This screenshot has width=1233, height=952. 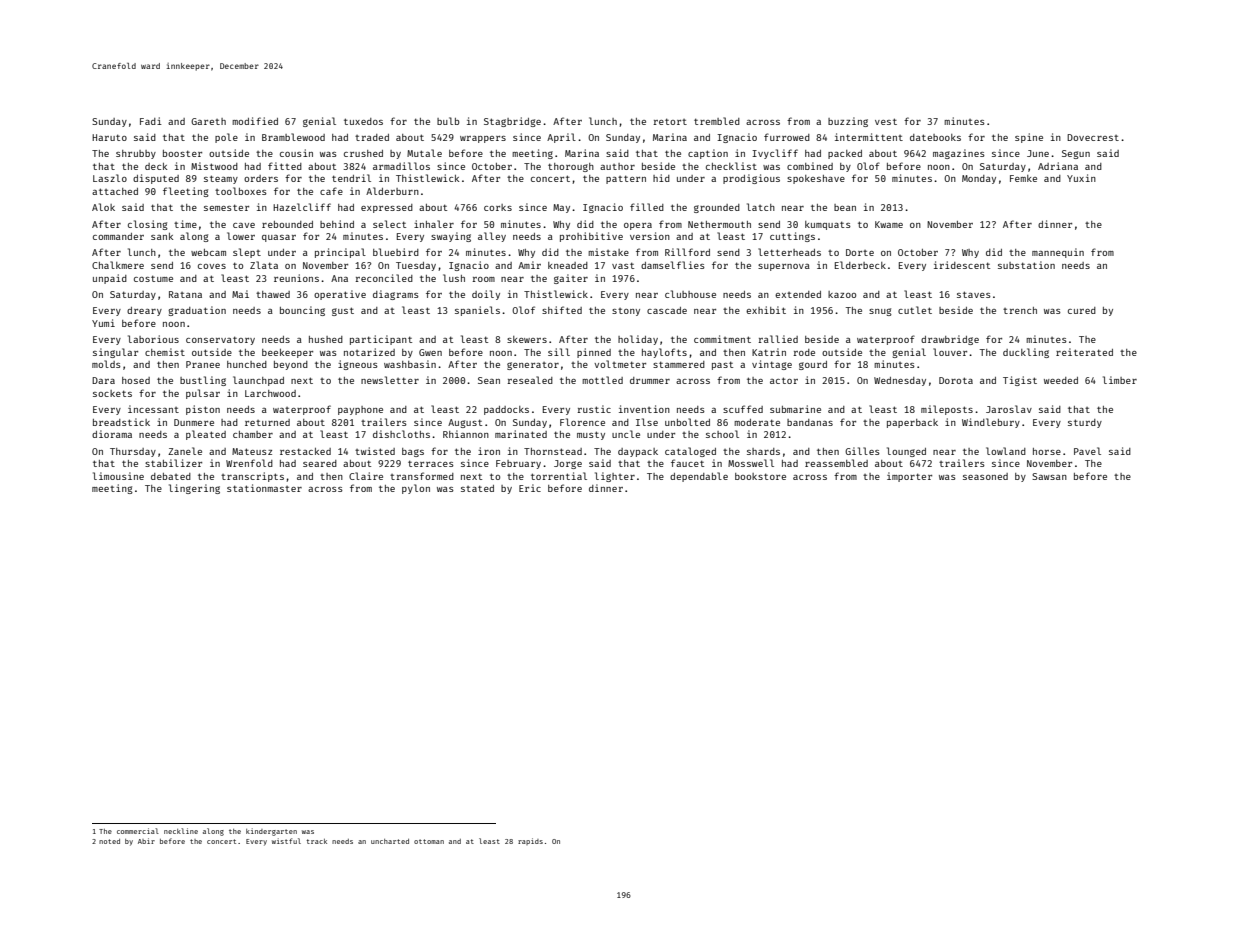 What do you see at coordinates (252, 451) in the screenshot?
I see `Mateusz` at bounding box center [252, 451].
